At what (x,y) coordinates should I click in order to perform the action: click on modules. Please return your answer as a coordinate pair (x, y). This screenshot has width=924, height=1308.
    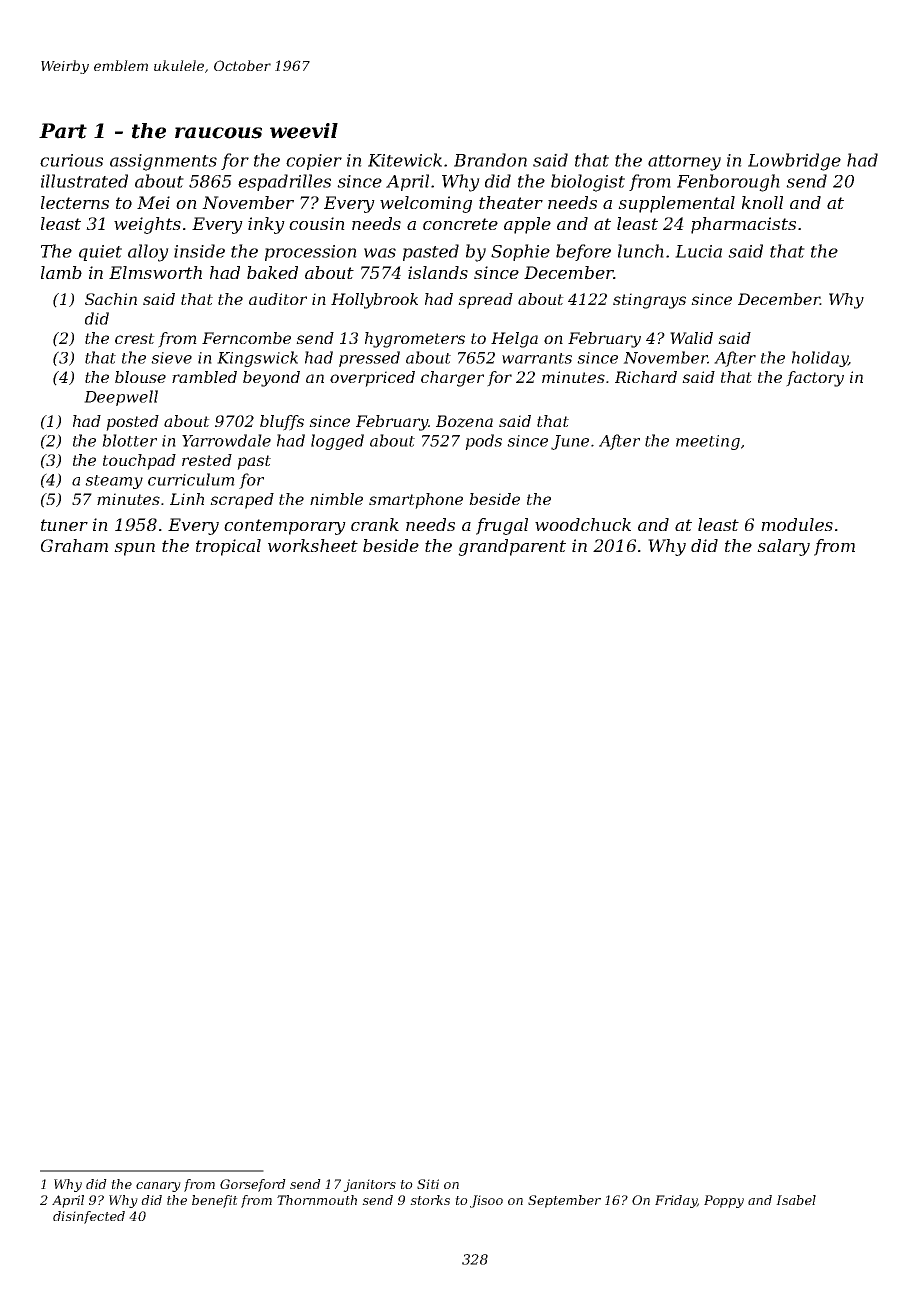
    Looking at the image, I should click on (797, 524).
